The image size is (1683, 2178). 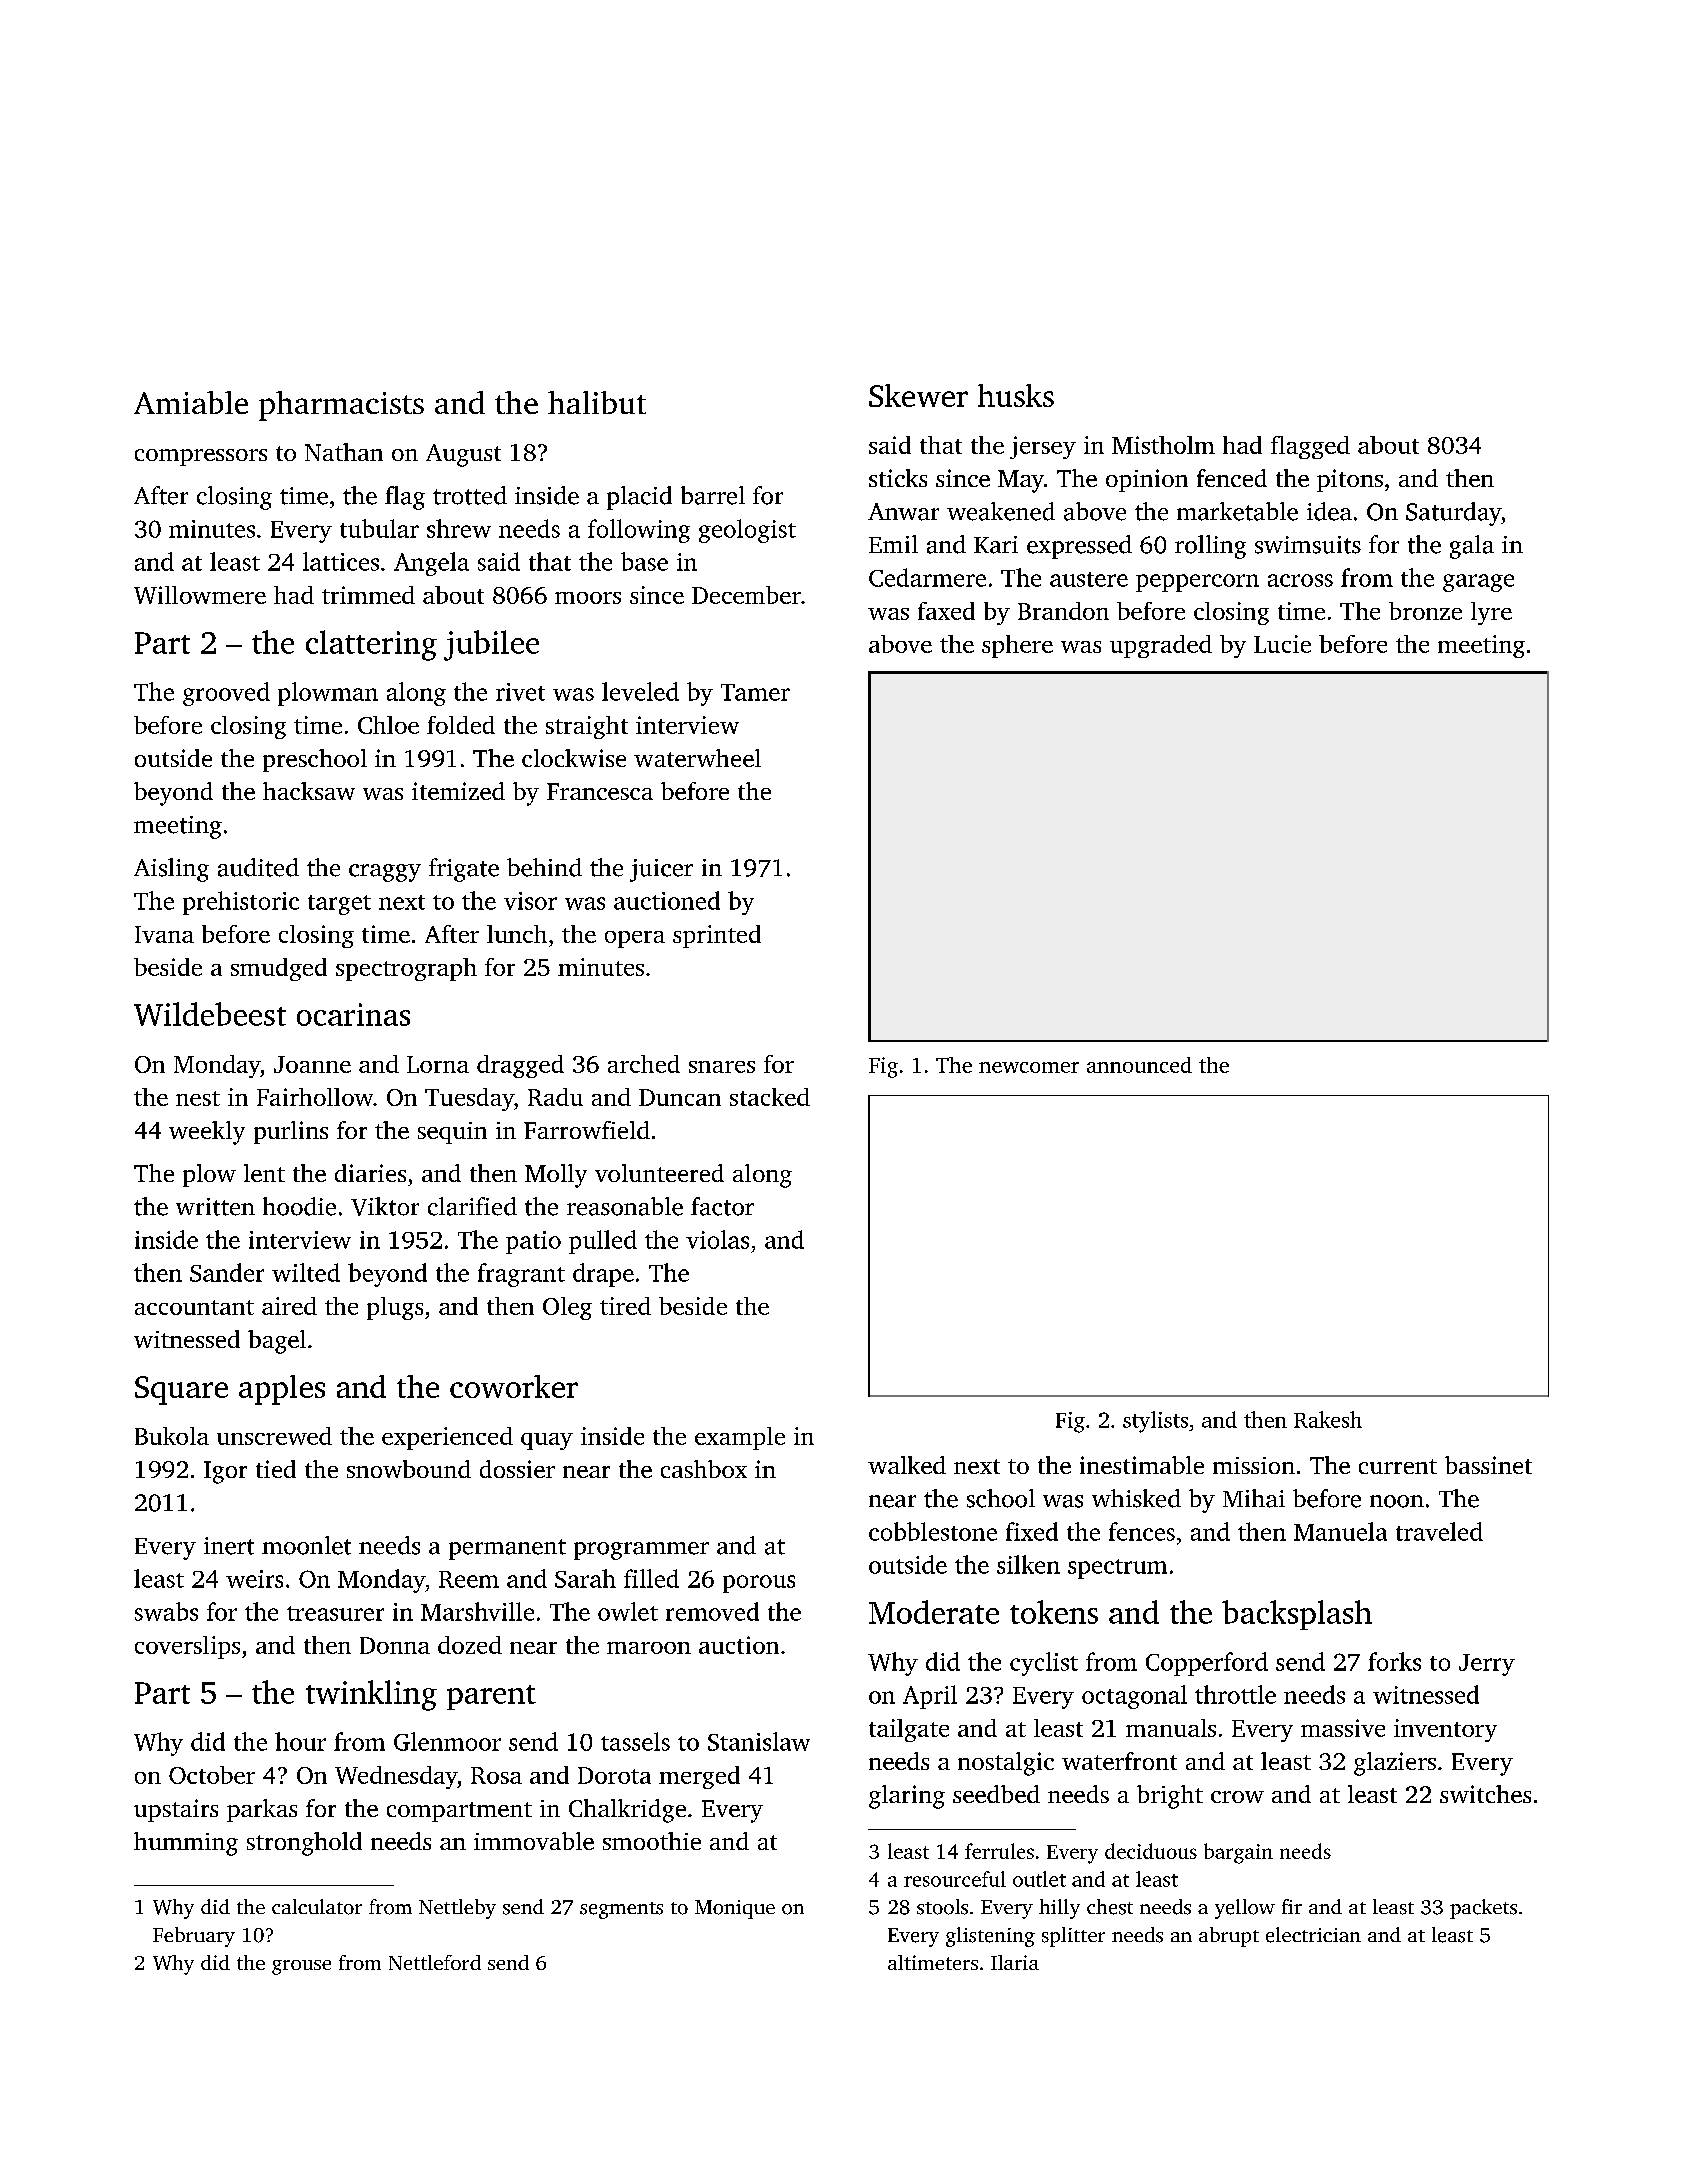 What do you see at coordinates (1328, 1419) in the page?
I see `Rakesh` at bounding box center [1328, 1419].
